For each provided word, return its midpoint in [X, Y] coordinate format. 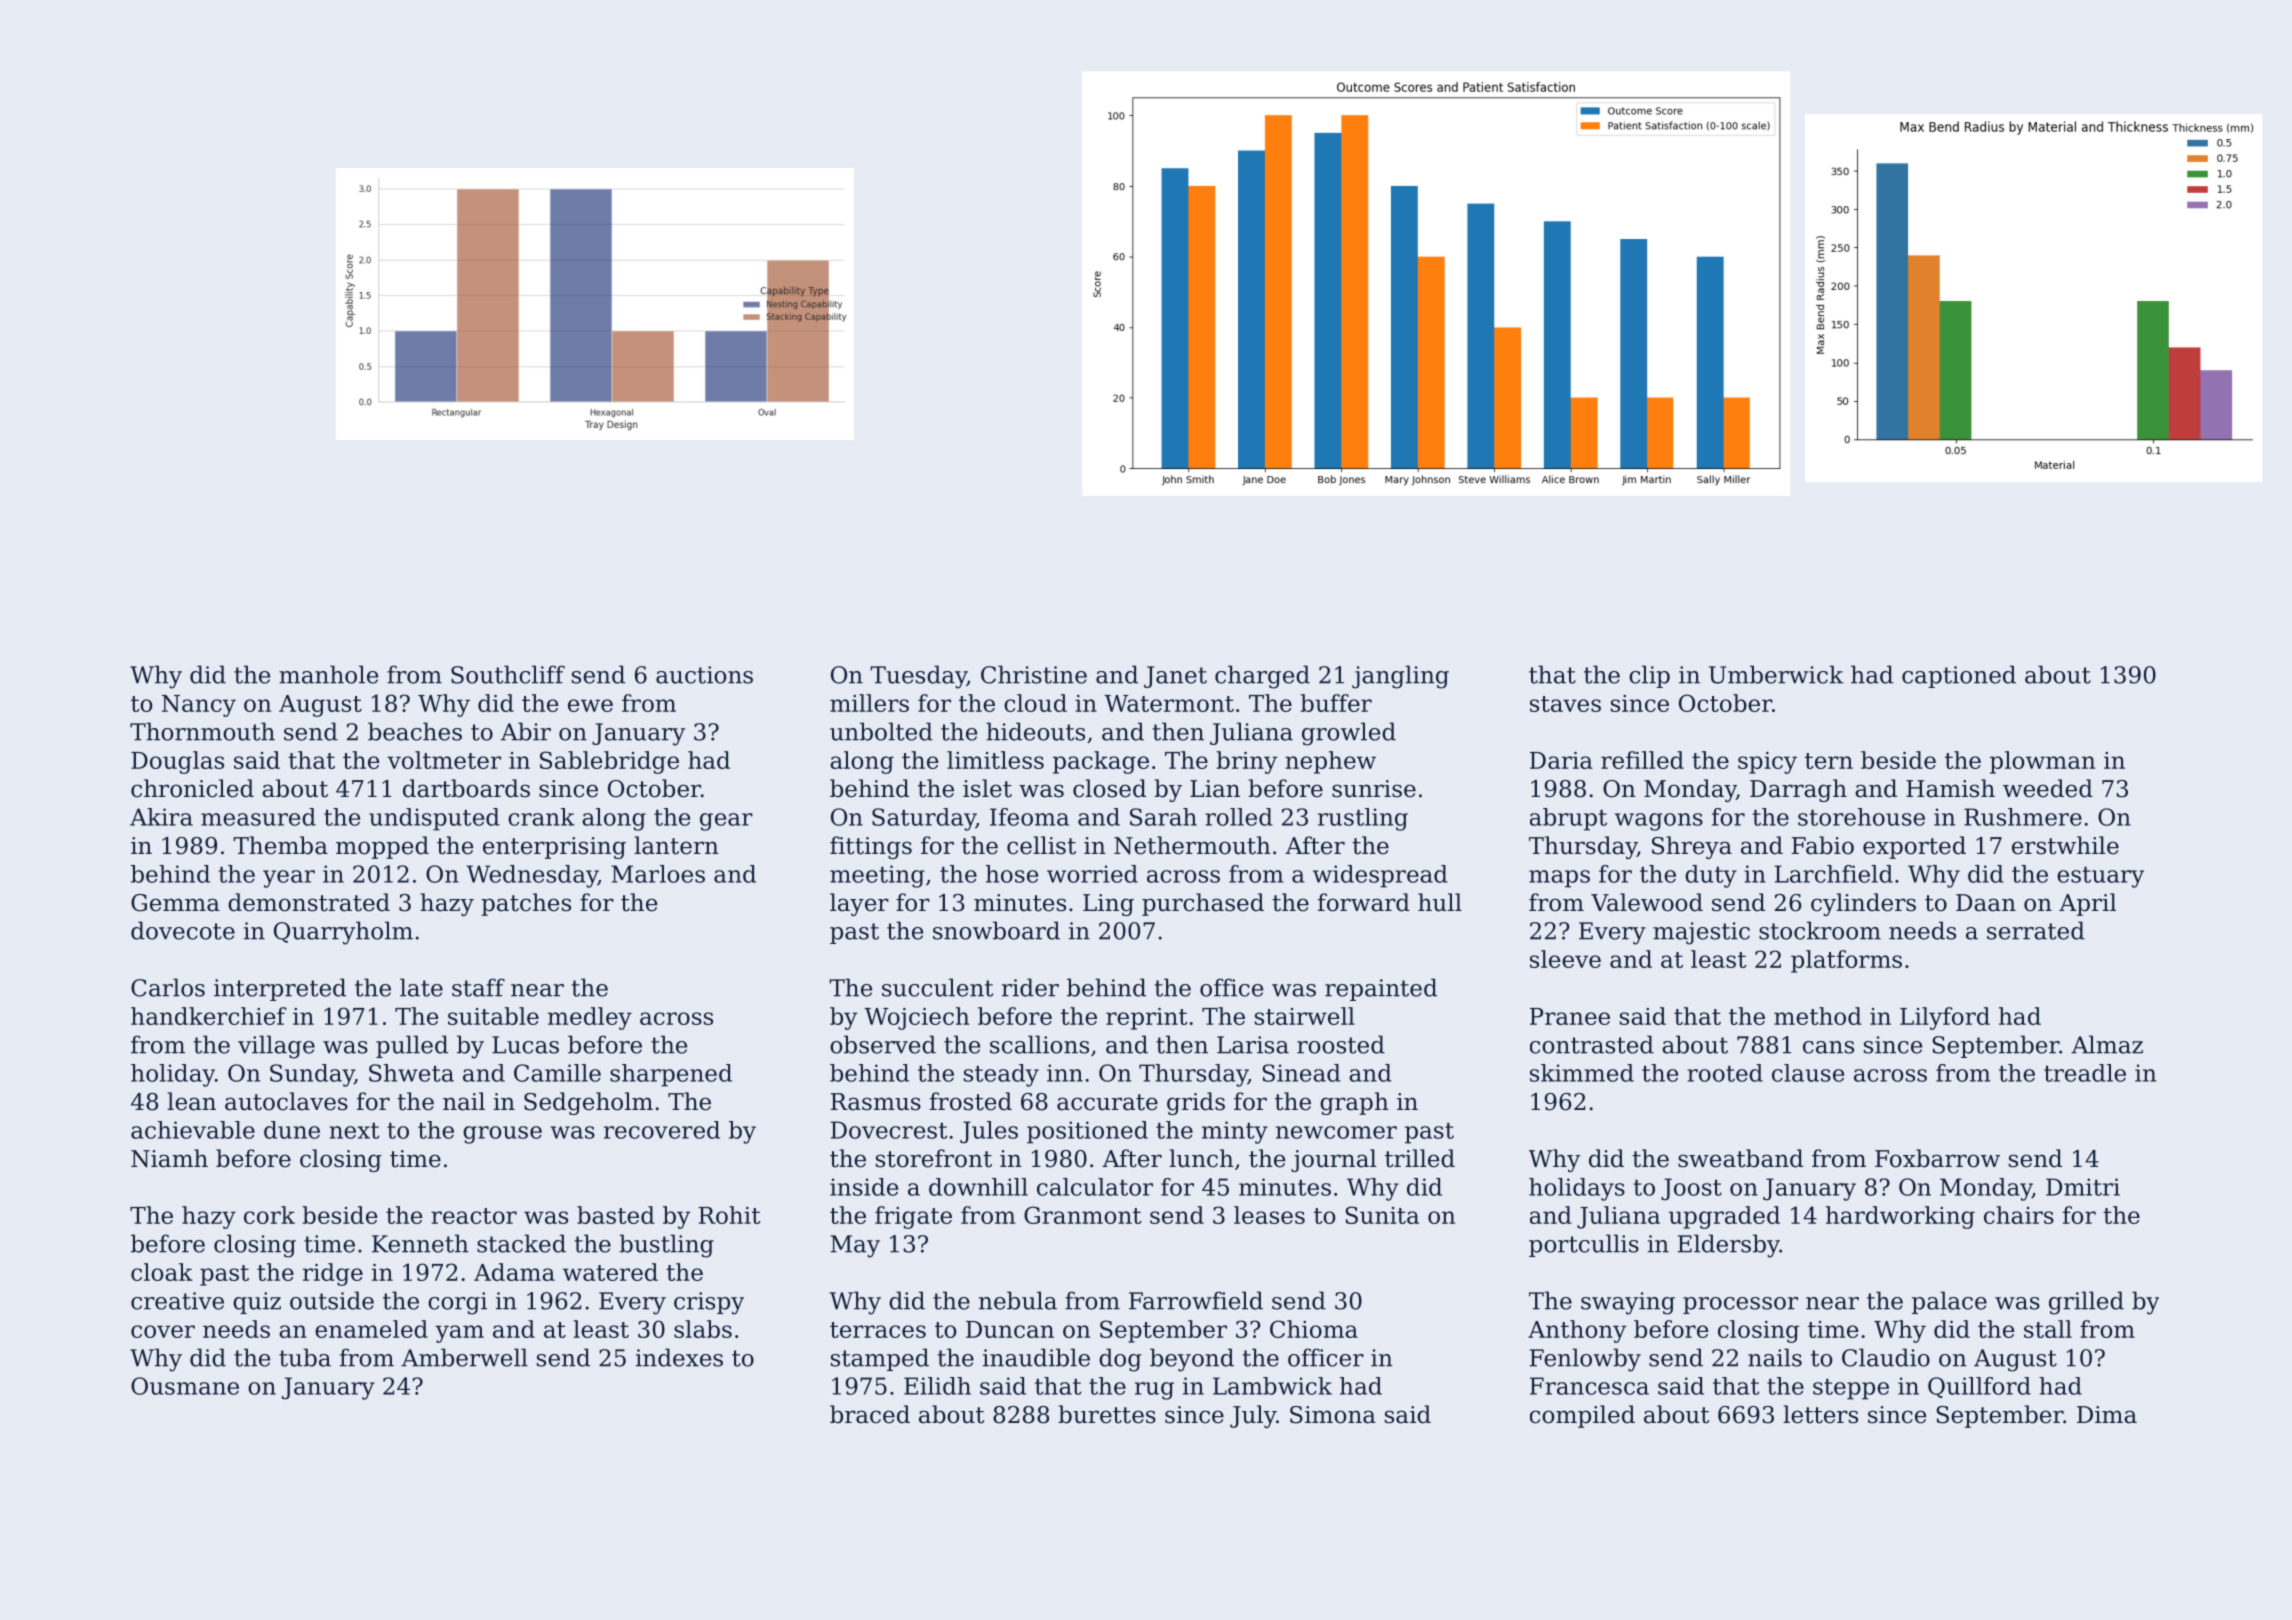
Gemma [175, 903]
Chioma [1314, 1329]
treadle [2085, 1073]
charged [1262, 677]
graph [1354, 1103]
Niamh [169, 1158]
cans [1828, 1047]
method [1818, 1016]
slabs [703, 1329]
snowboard [996, 930]
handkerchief [208, 1016]
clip [1649, 676]
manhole [328, 674]
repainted [1381, 989]
